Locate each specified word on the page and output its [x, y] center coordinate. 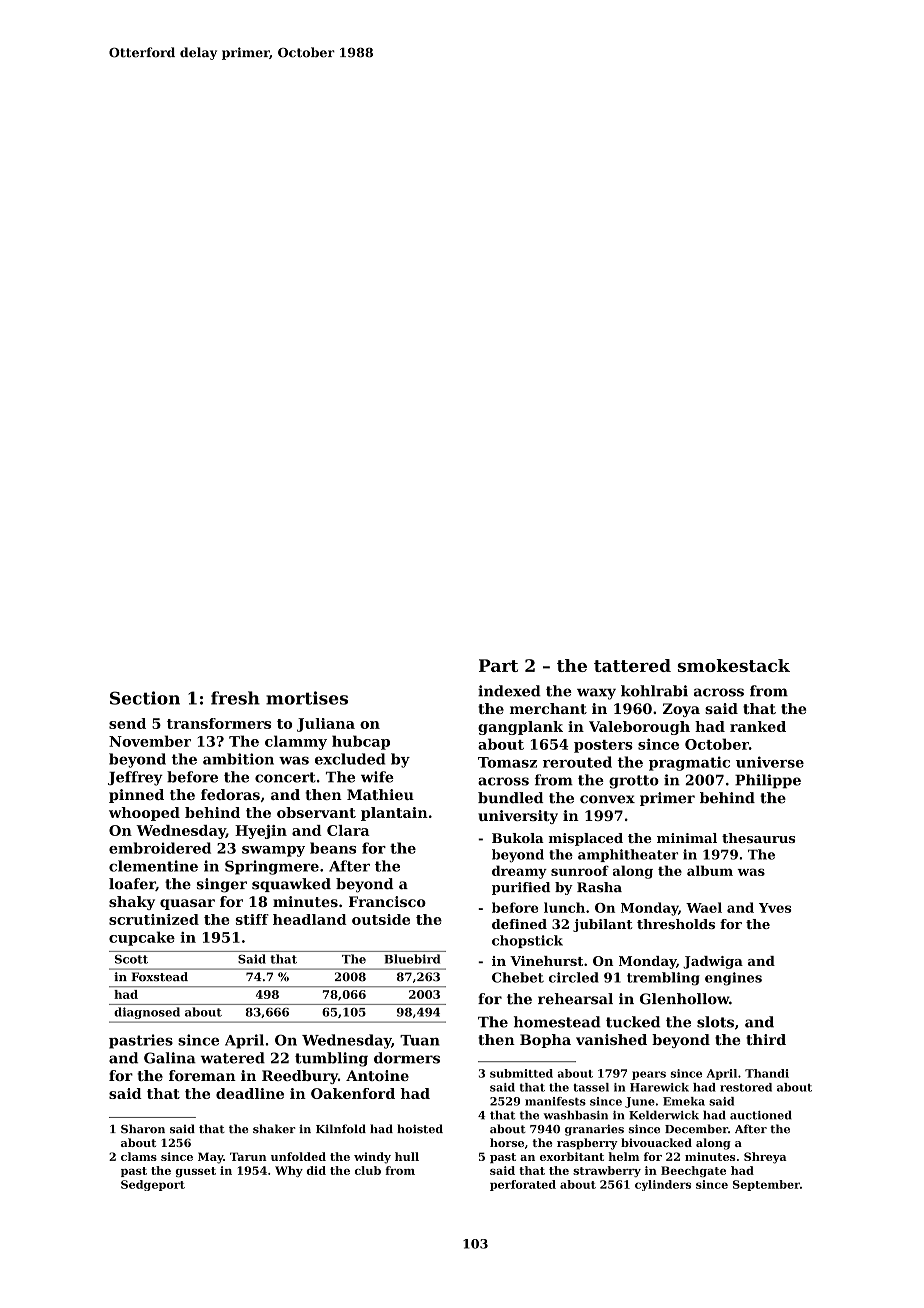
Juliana [326, 725]
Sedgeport [153, 1185]
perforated [523, 1185]
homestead [557, 1022]
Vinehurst [546, 961]
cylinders [663, 1185]
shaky [132, 903]
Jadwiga [713, 962]
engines [733, 979]
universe [770, 762]
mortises [307, 698]
